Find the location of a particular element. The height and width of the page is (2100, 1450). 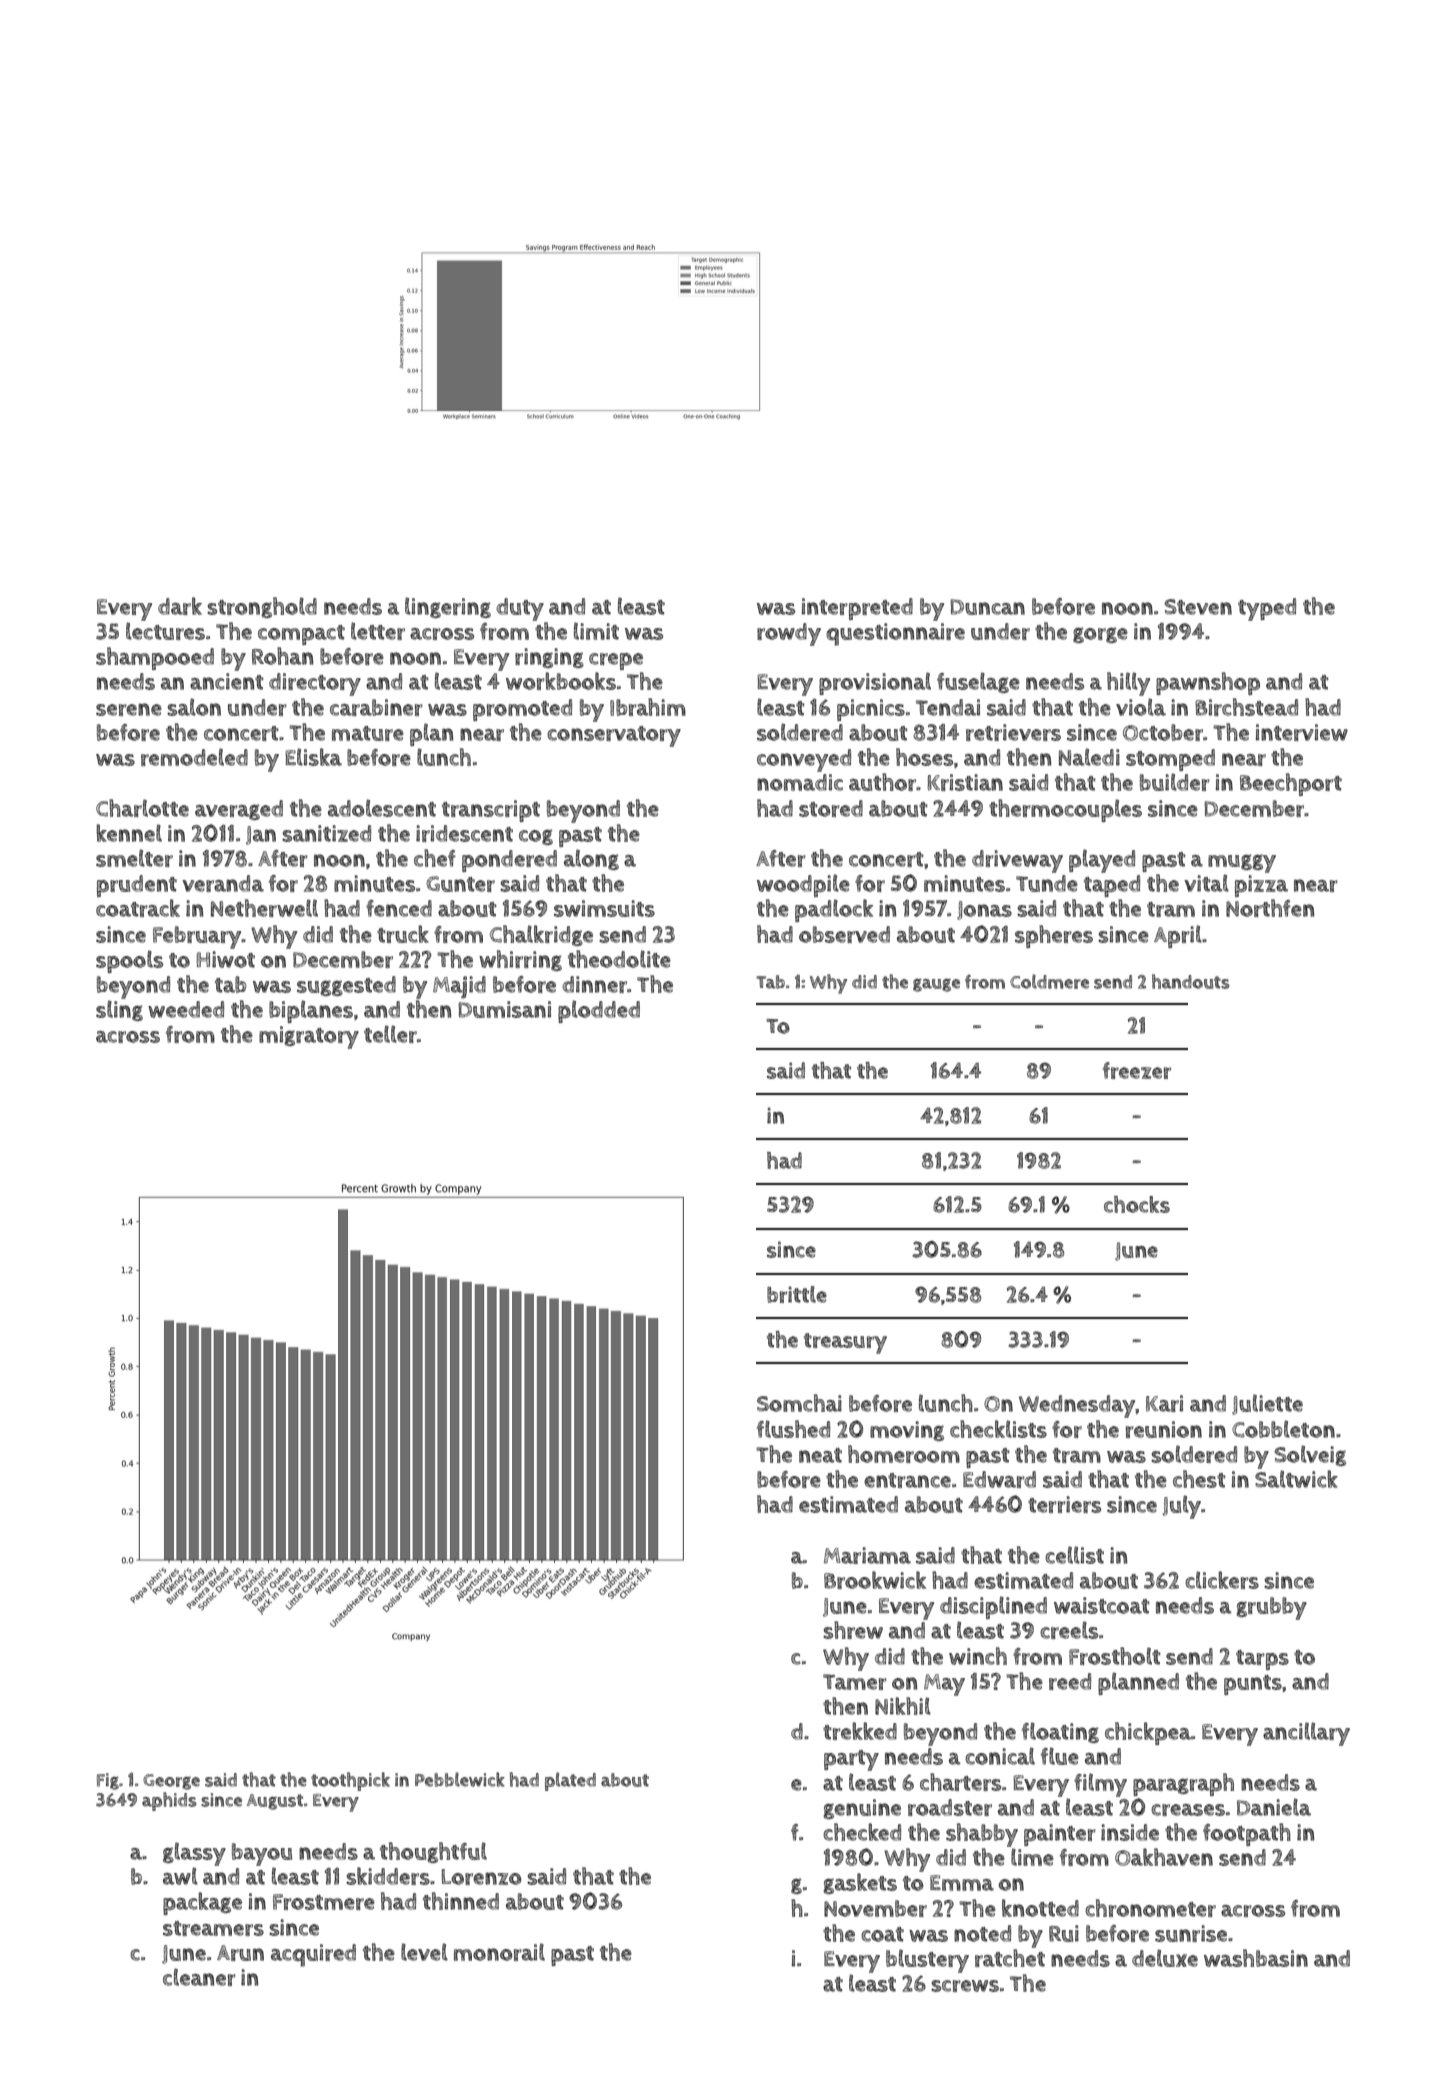

George is located at coordinates (171, 1782).
